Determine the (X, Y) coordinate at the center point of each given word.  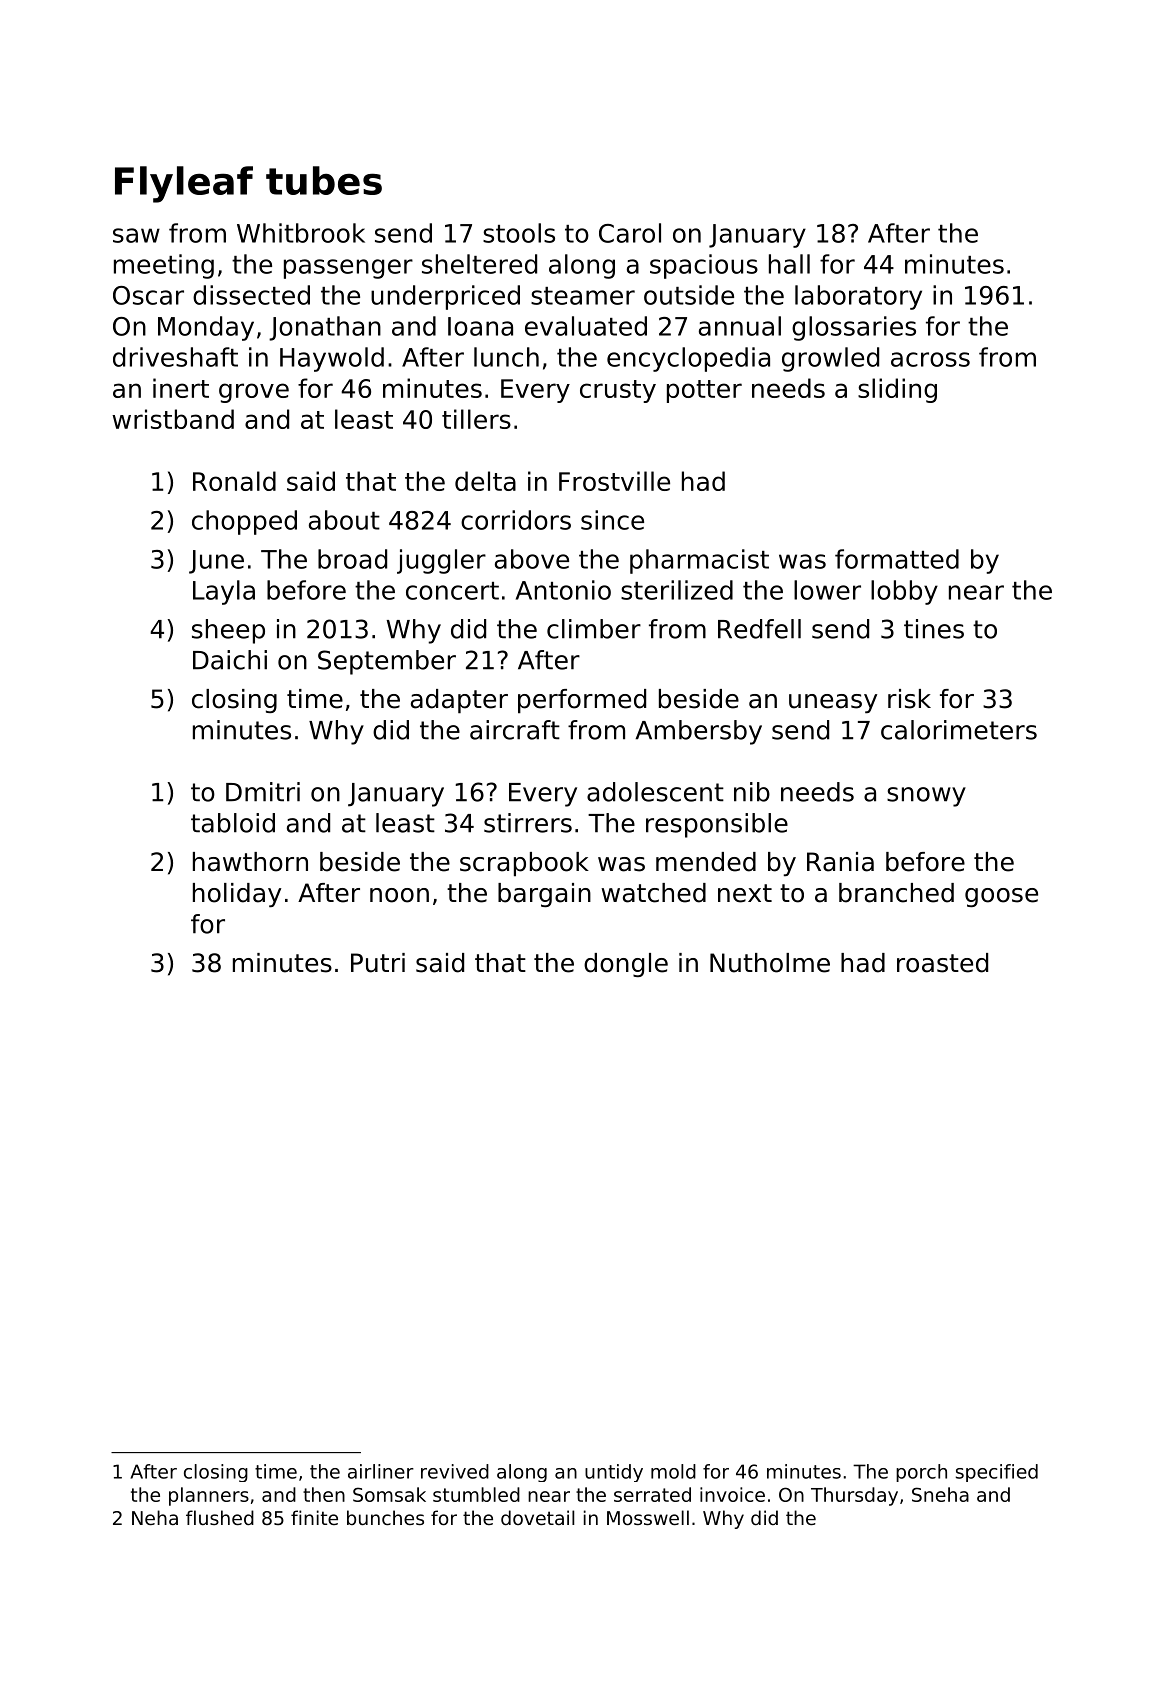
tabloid (233, 823)
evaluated (586, 326)
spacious (704, 266)
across (930, 359)
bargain (544, 895)
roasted (942, 963)
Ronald (234, 481)
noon (399, 895)
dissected (251, 295)
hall (789, 264)
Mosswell (648, 1517)
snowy (926, 797)
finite (314, 1517)
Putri (378, 963)
